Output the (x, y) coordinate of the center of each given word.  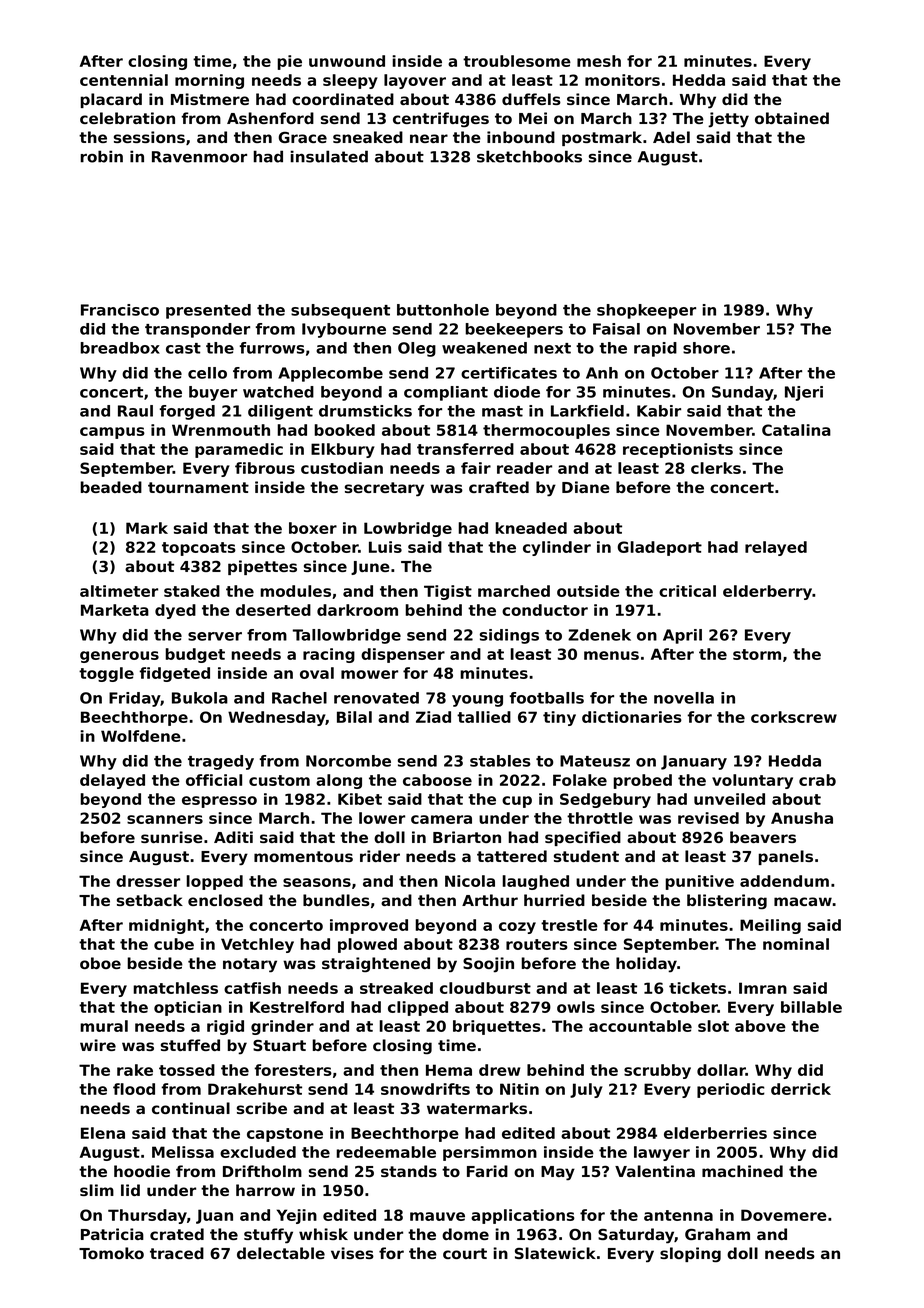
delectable (281, 1253)
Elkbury (343, 450)
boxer (313, 528)
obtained (792, 118)
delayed (112, 781)
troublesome (517, 61)
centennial (124, 80)
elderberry (767, 592)
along (339, 781)
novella (684, 698)
